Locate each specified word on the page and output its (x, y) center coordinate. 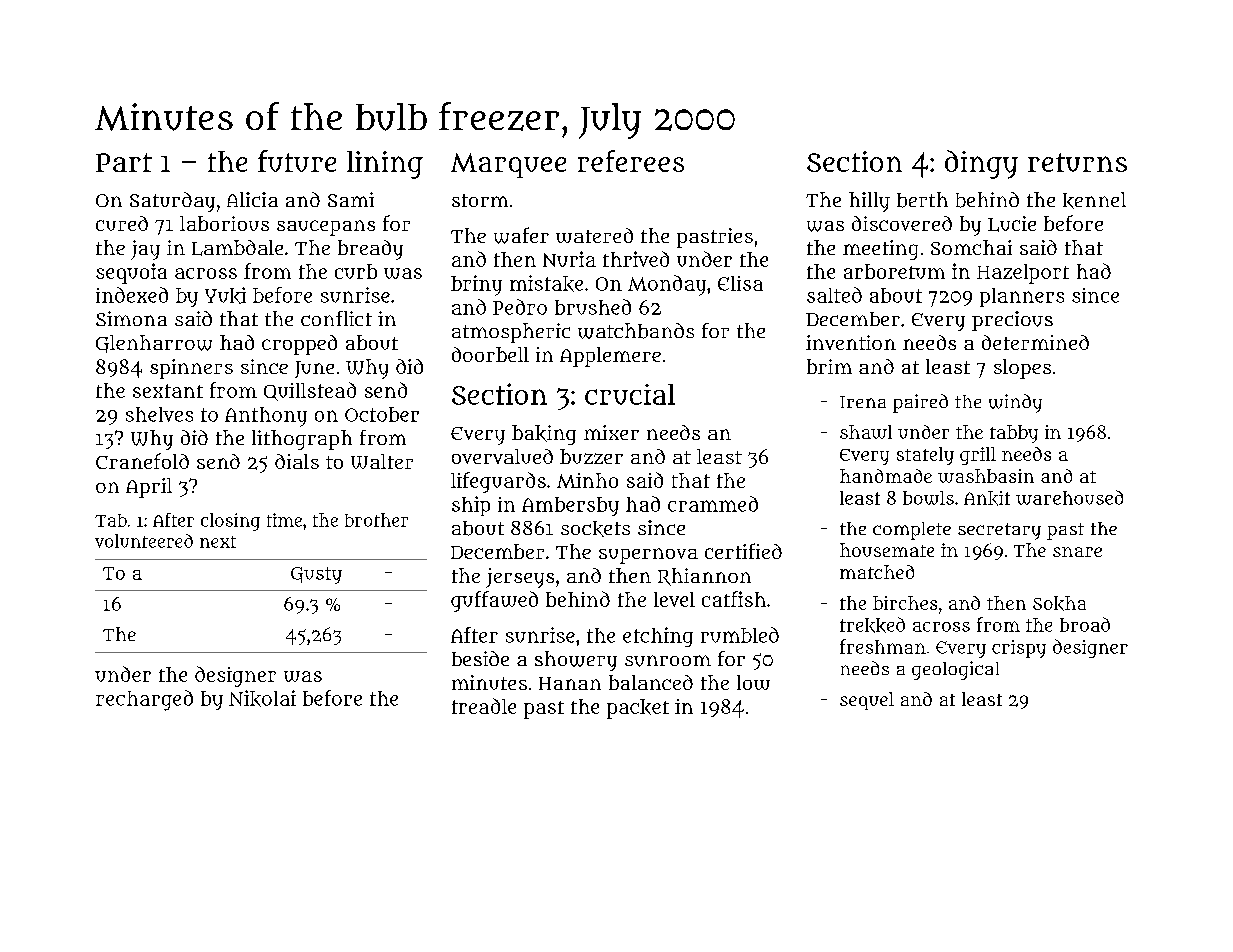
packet (638, 709)
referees (631, 161)
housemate (887, 550)
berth (922, 200)
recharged (144, 700)
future (297, 161)
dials (297, 461)
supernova (648, 556)
